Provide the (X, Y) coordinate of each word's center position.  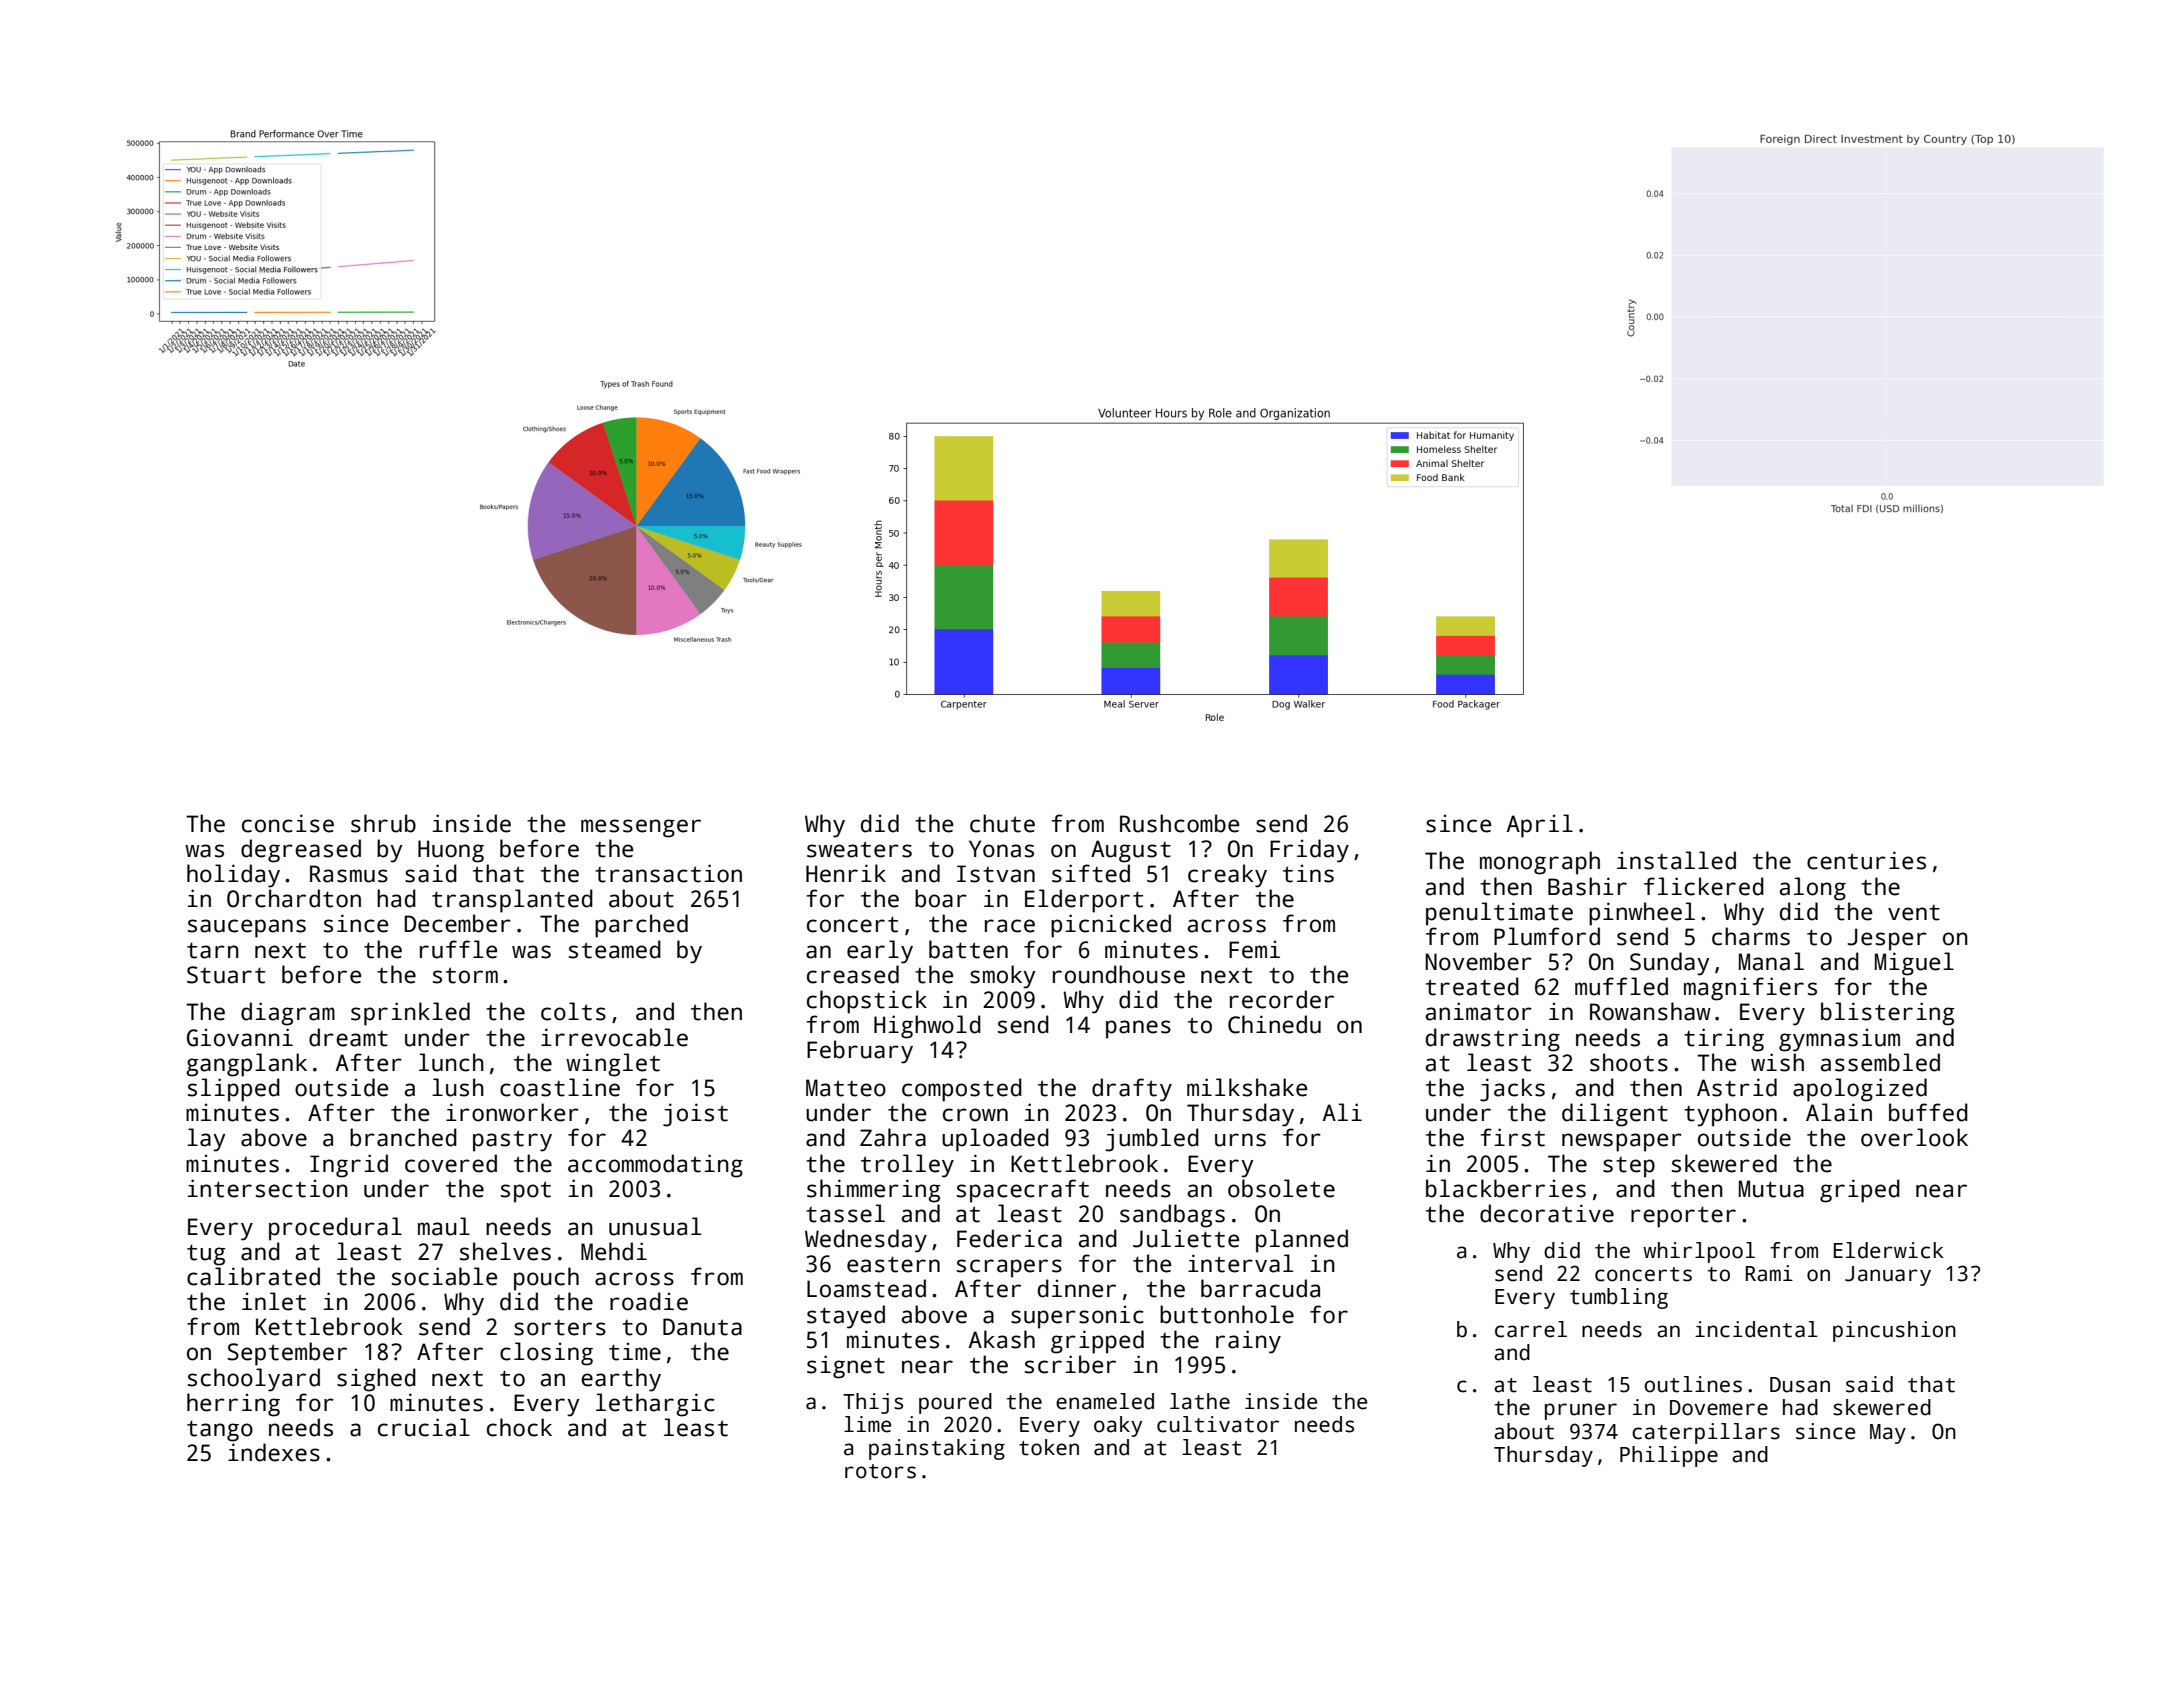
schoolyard (254, 1380)
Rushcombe (1179, 823)
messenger (641, 828)
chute (1002, 823)
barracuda (1260, 1288)
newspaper (1622, 1142)
